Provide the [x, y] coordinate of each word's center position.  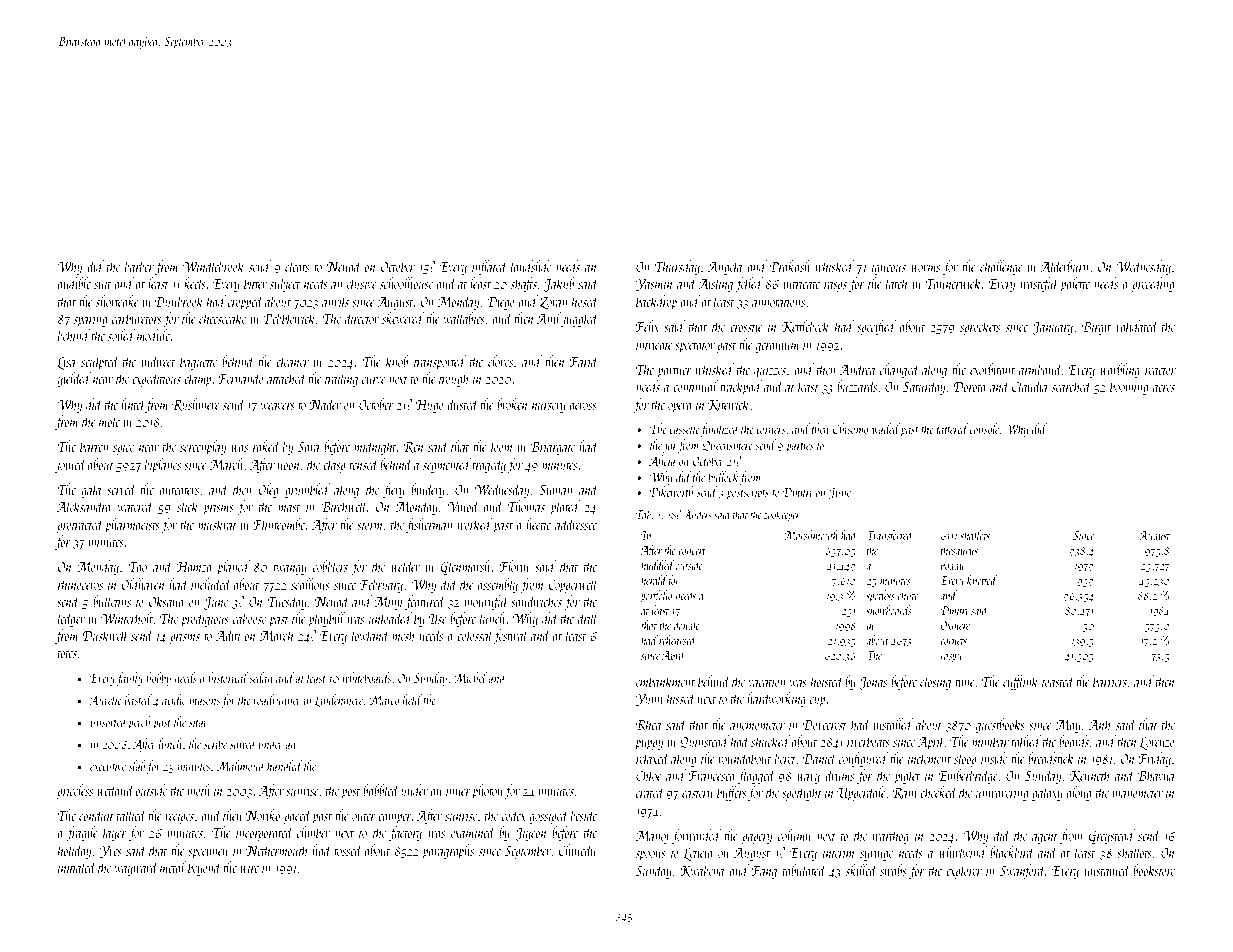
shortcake [117, 301]
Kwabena [702, 870]
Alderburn [1064, 266]
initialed [77, 867]
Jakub [559, 284]
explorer [964, 871]
